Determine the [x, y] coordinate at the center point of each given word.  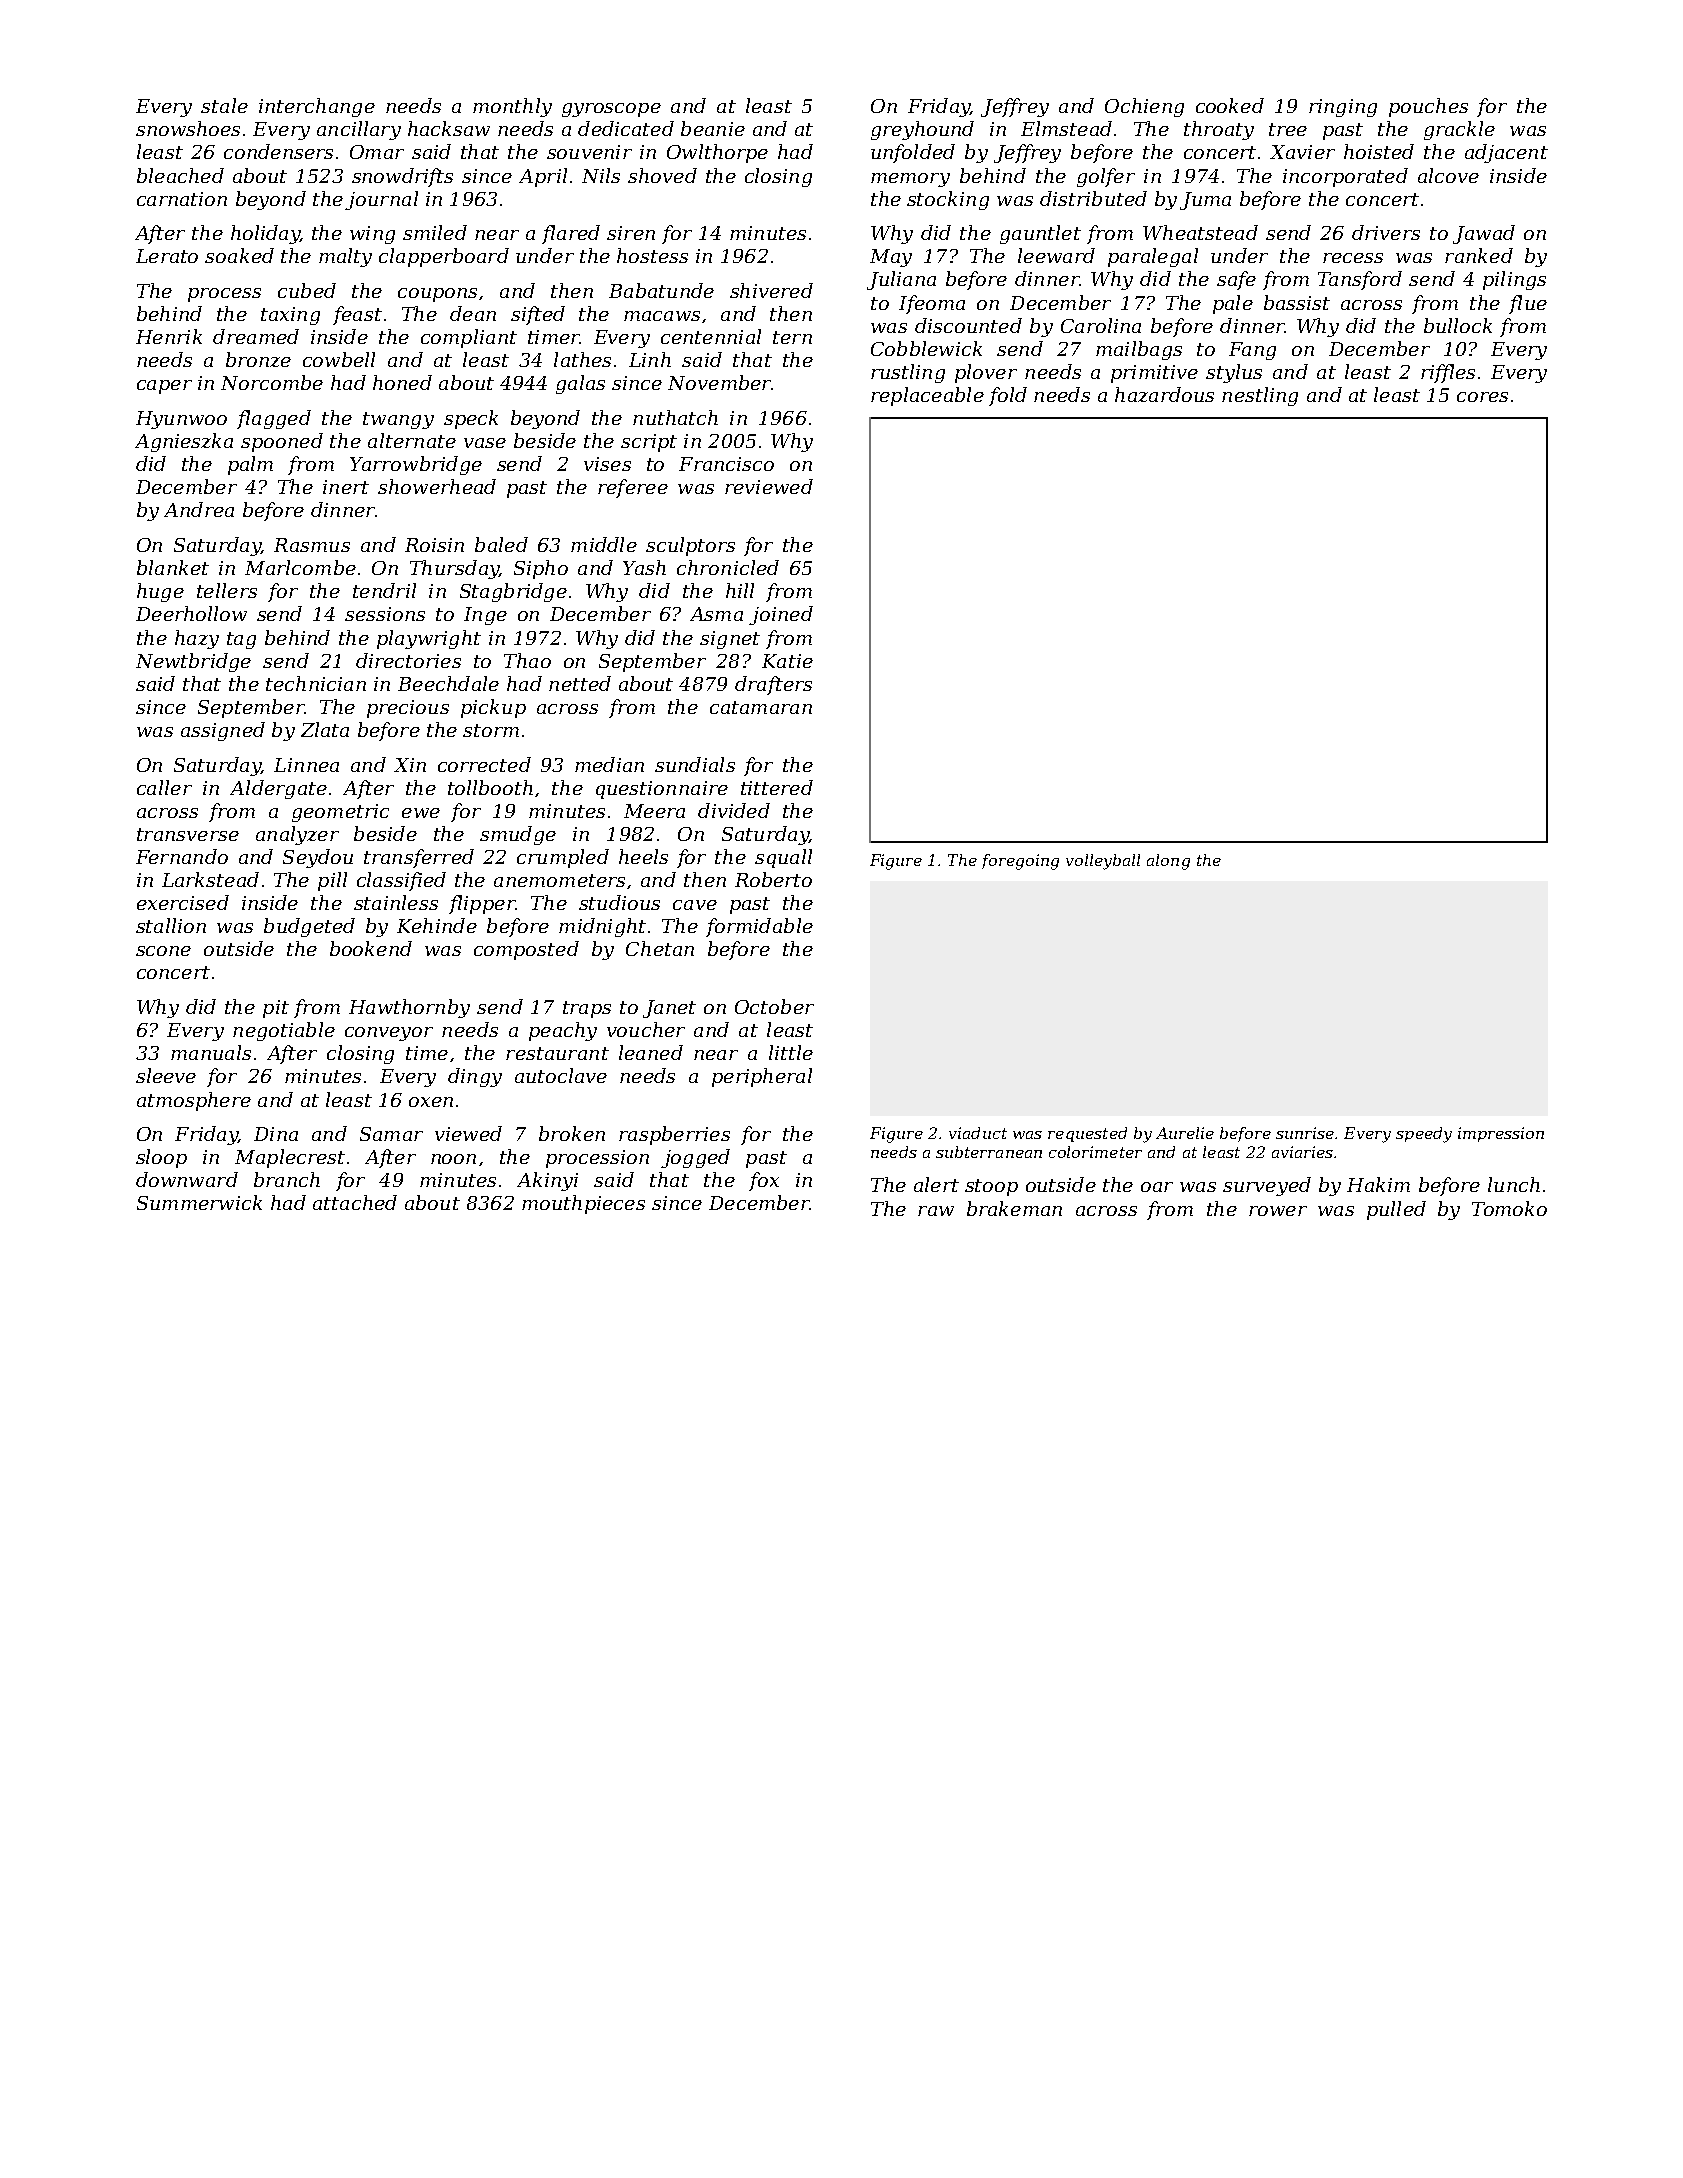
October [774, 1006]
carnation [182, 199]
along [1168, 862]
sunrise [1306, 1133]
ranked [1479, 255]
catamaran [761, 707]
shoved [662, 175]
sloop [161, 1158]
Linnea [306, 765]
